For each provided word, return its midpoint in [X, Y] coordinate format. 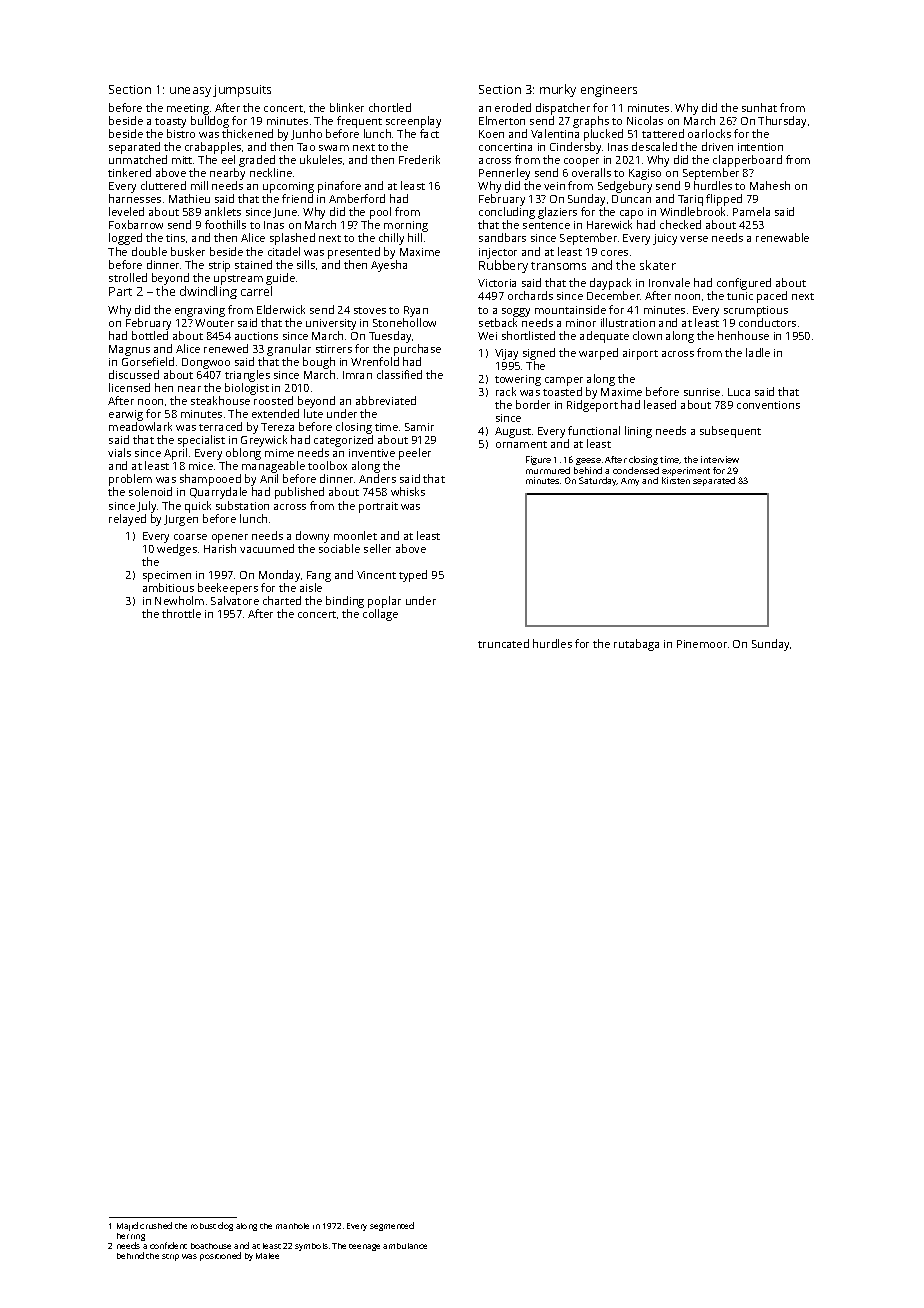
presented [354, 253]
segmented [392, 1226]
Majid [127, 1226]
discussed [134, 374]
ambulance [405, 1246]
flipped [724, 200]
